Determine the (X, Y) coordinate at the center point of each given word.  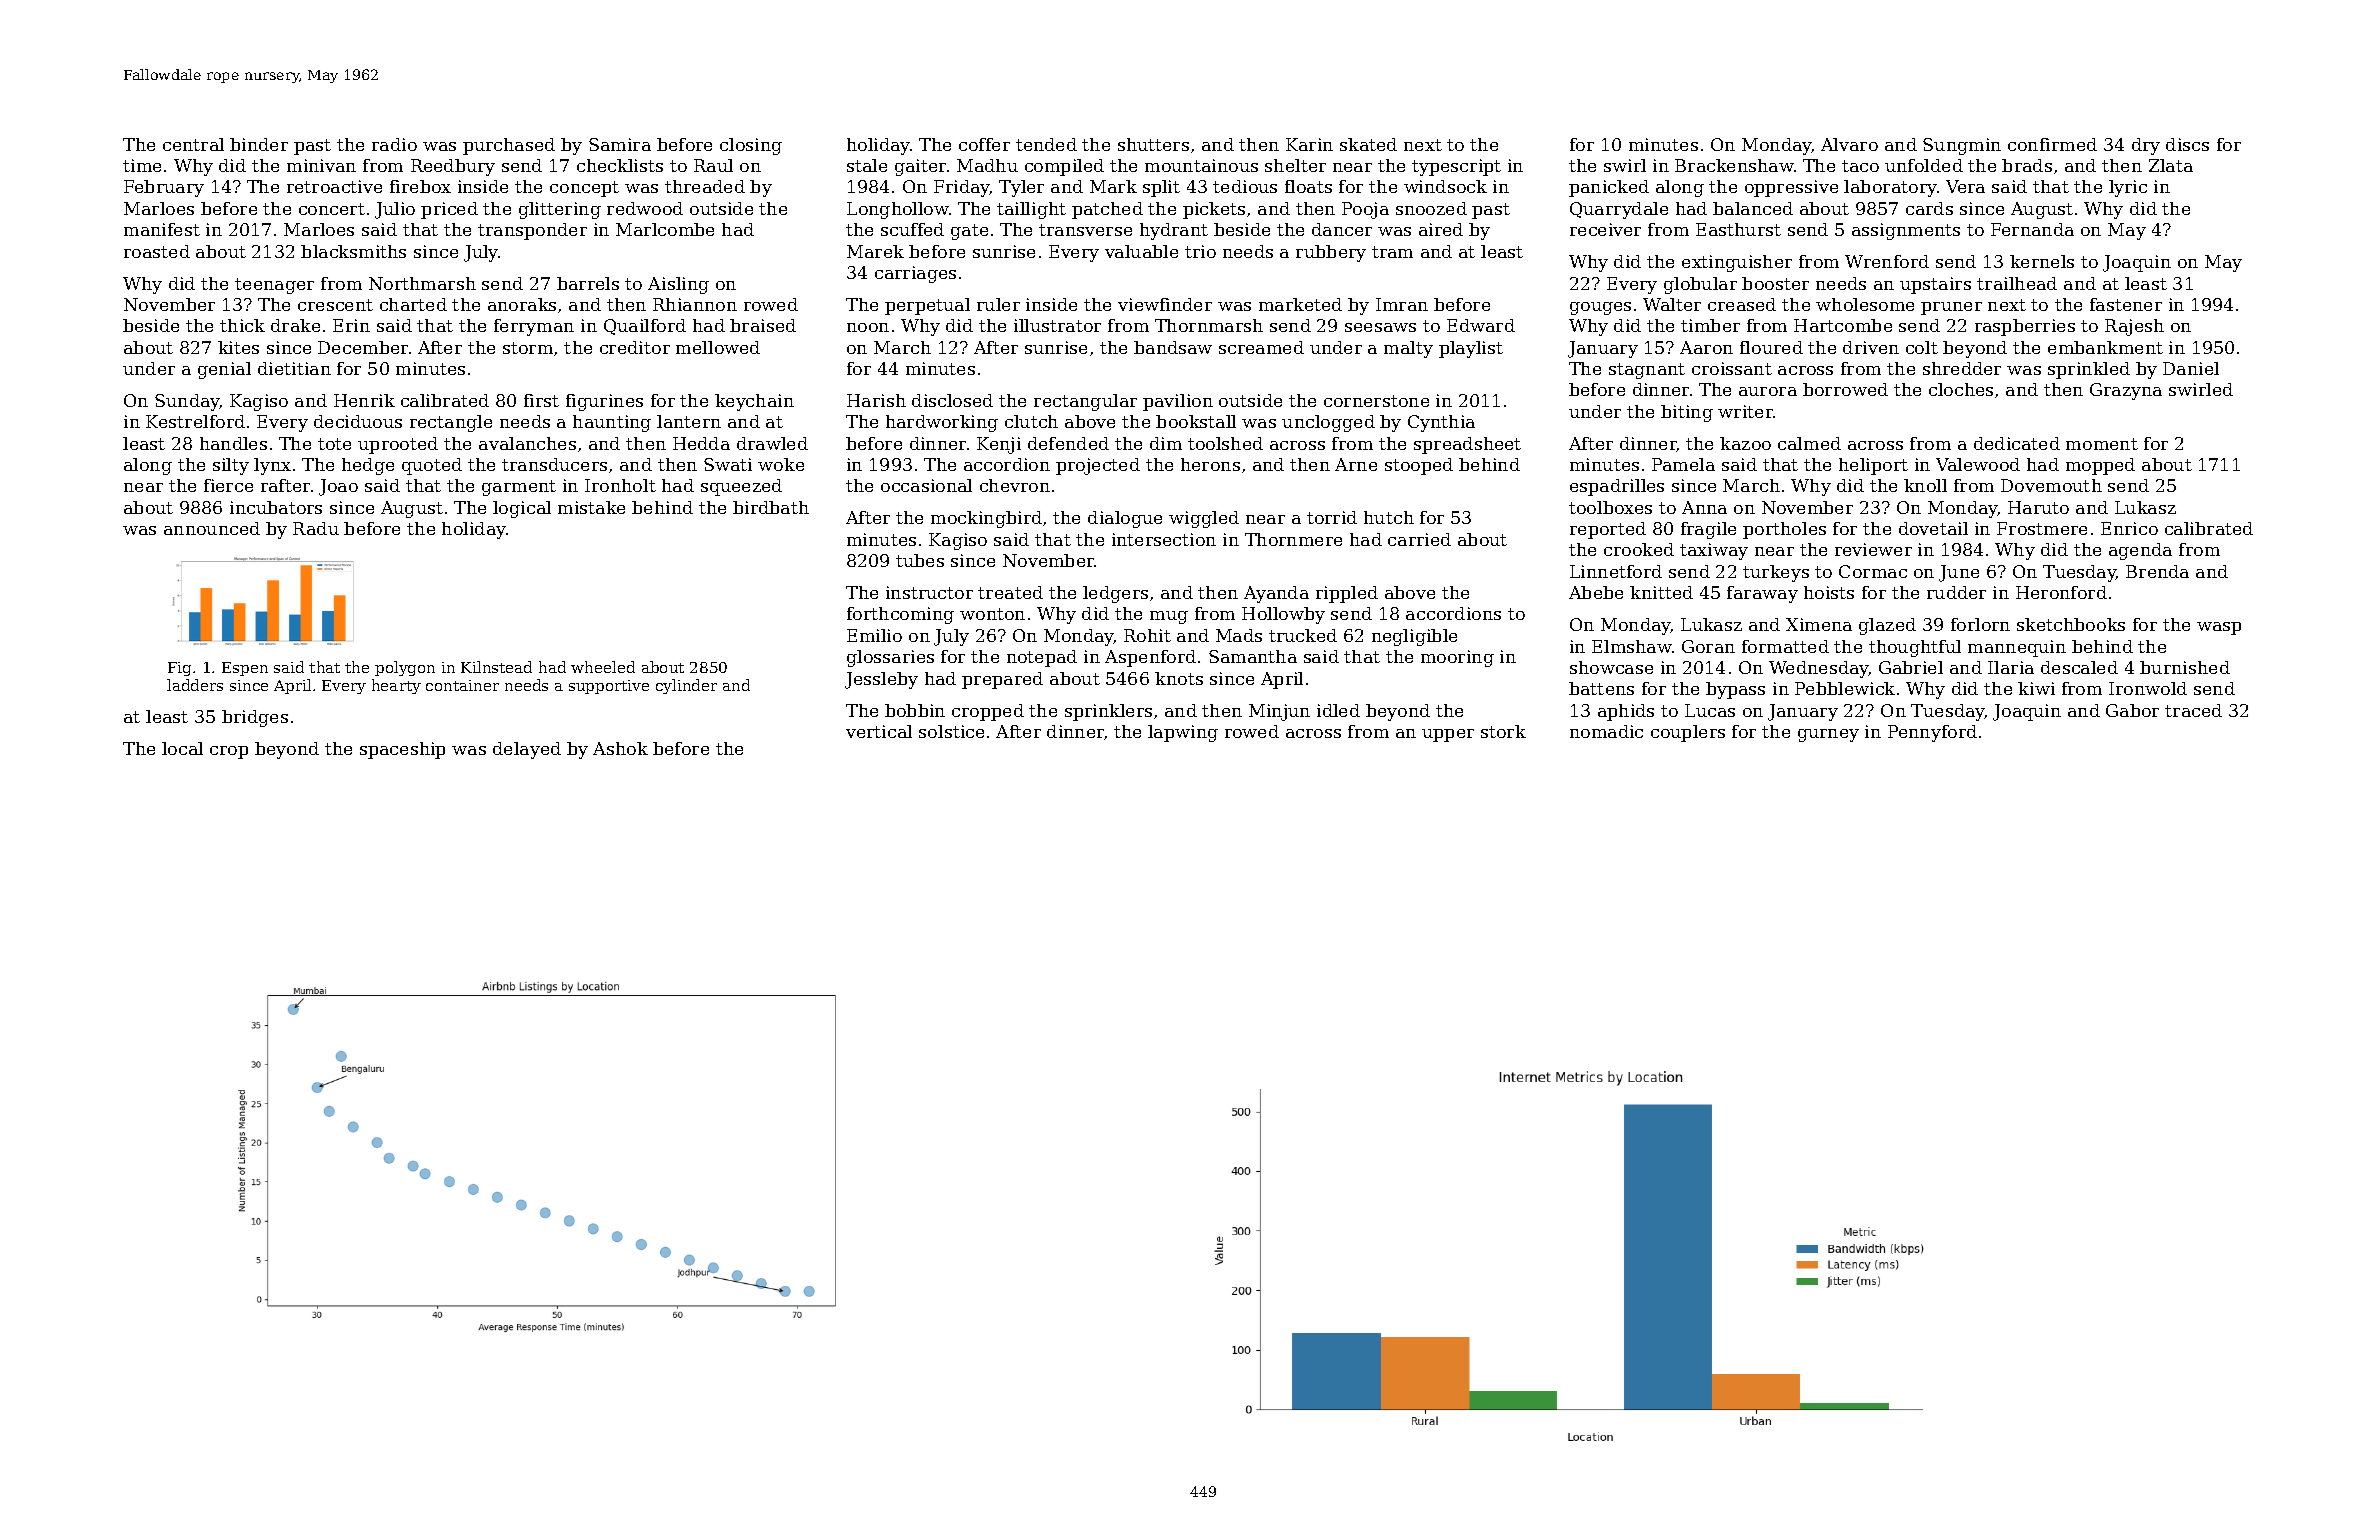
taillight (1031, 210)
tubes (920, 560)
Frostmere (2042, 528)
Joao (338, 487)
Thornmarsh (1209, 325)
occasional (926, 485)
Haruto (2038, 507)
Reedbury (453, 167)
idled (1338, 710)
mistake (591, 507)
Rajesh (2134, 327)
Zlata (2171, 165)
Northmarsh (422, 283)
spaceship (402, 750)
